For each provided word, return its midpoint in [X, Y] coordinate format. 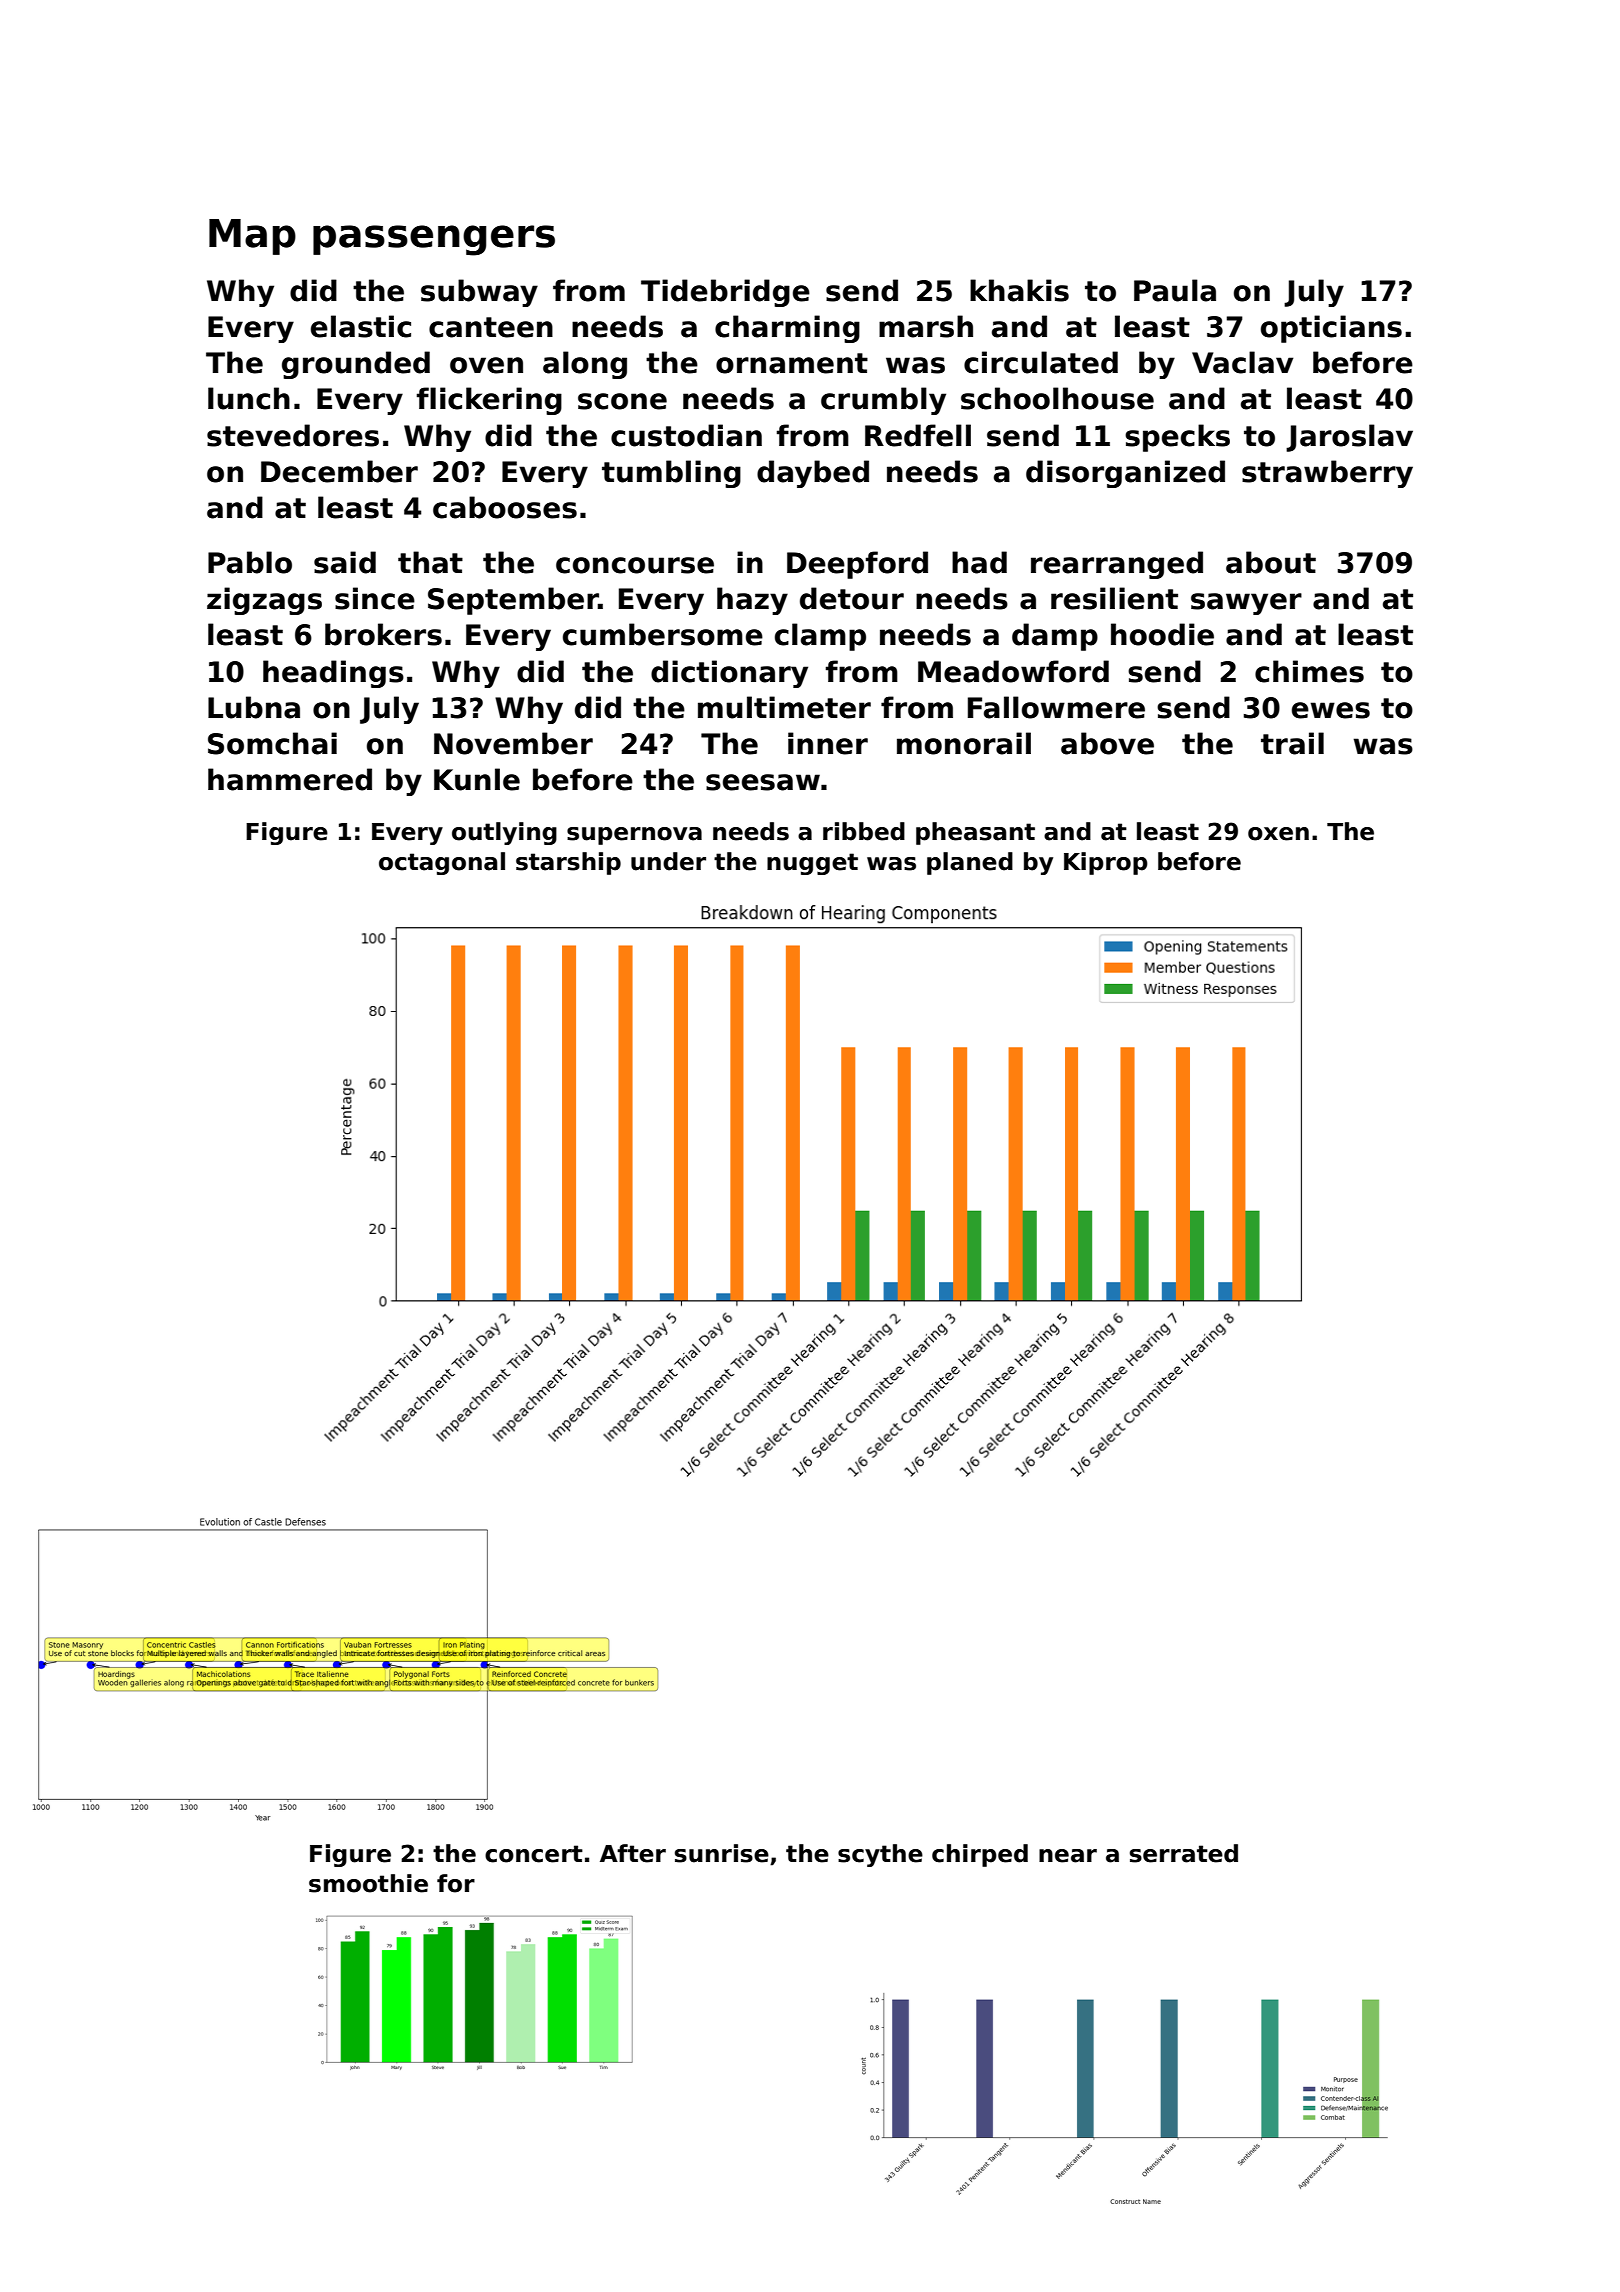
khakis [1019, 290]
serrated [1184, 1853]
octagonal [442, 863]
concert [534, 1854]
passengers [434, 240]
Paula [1175, 290]
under [668, 861]
